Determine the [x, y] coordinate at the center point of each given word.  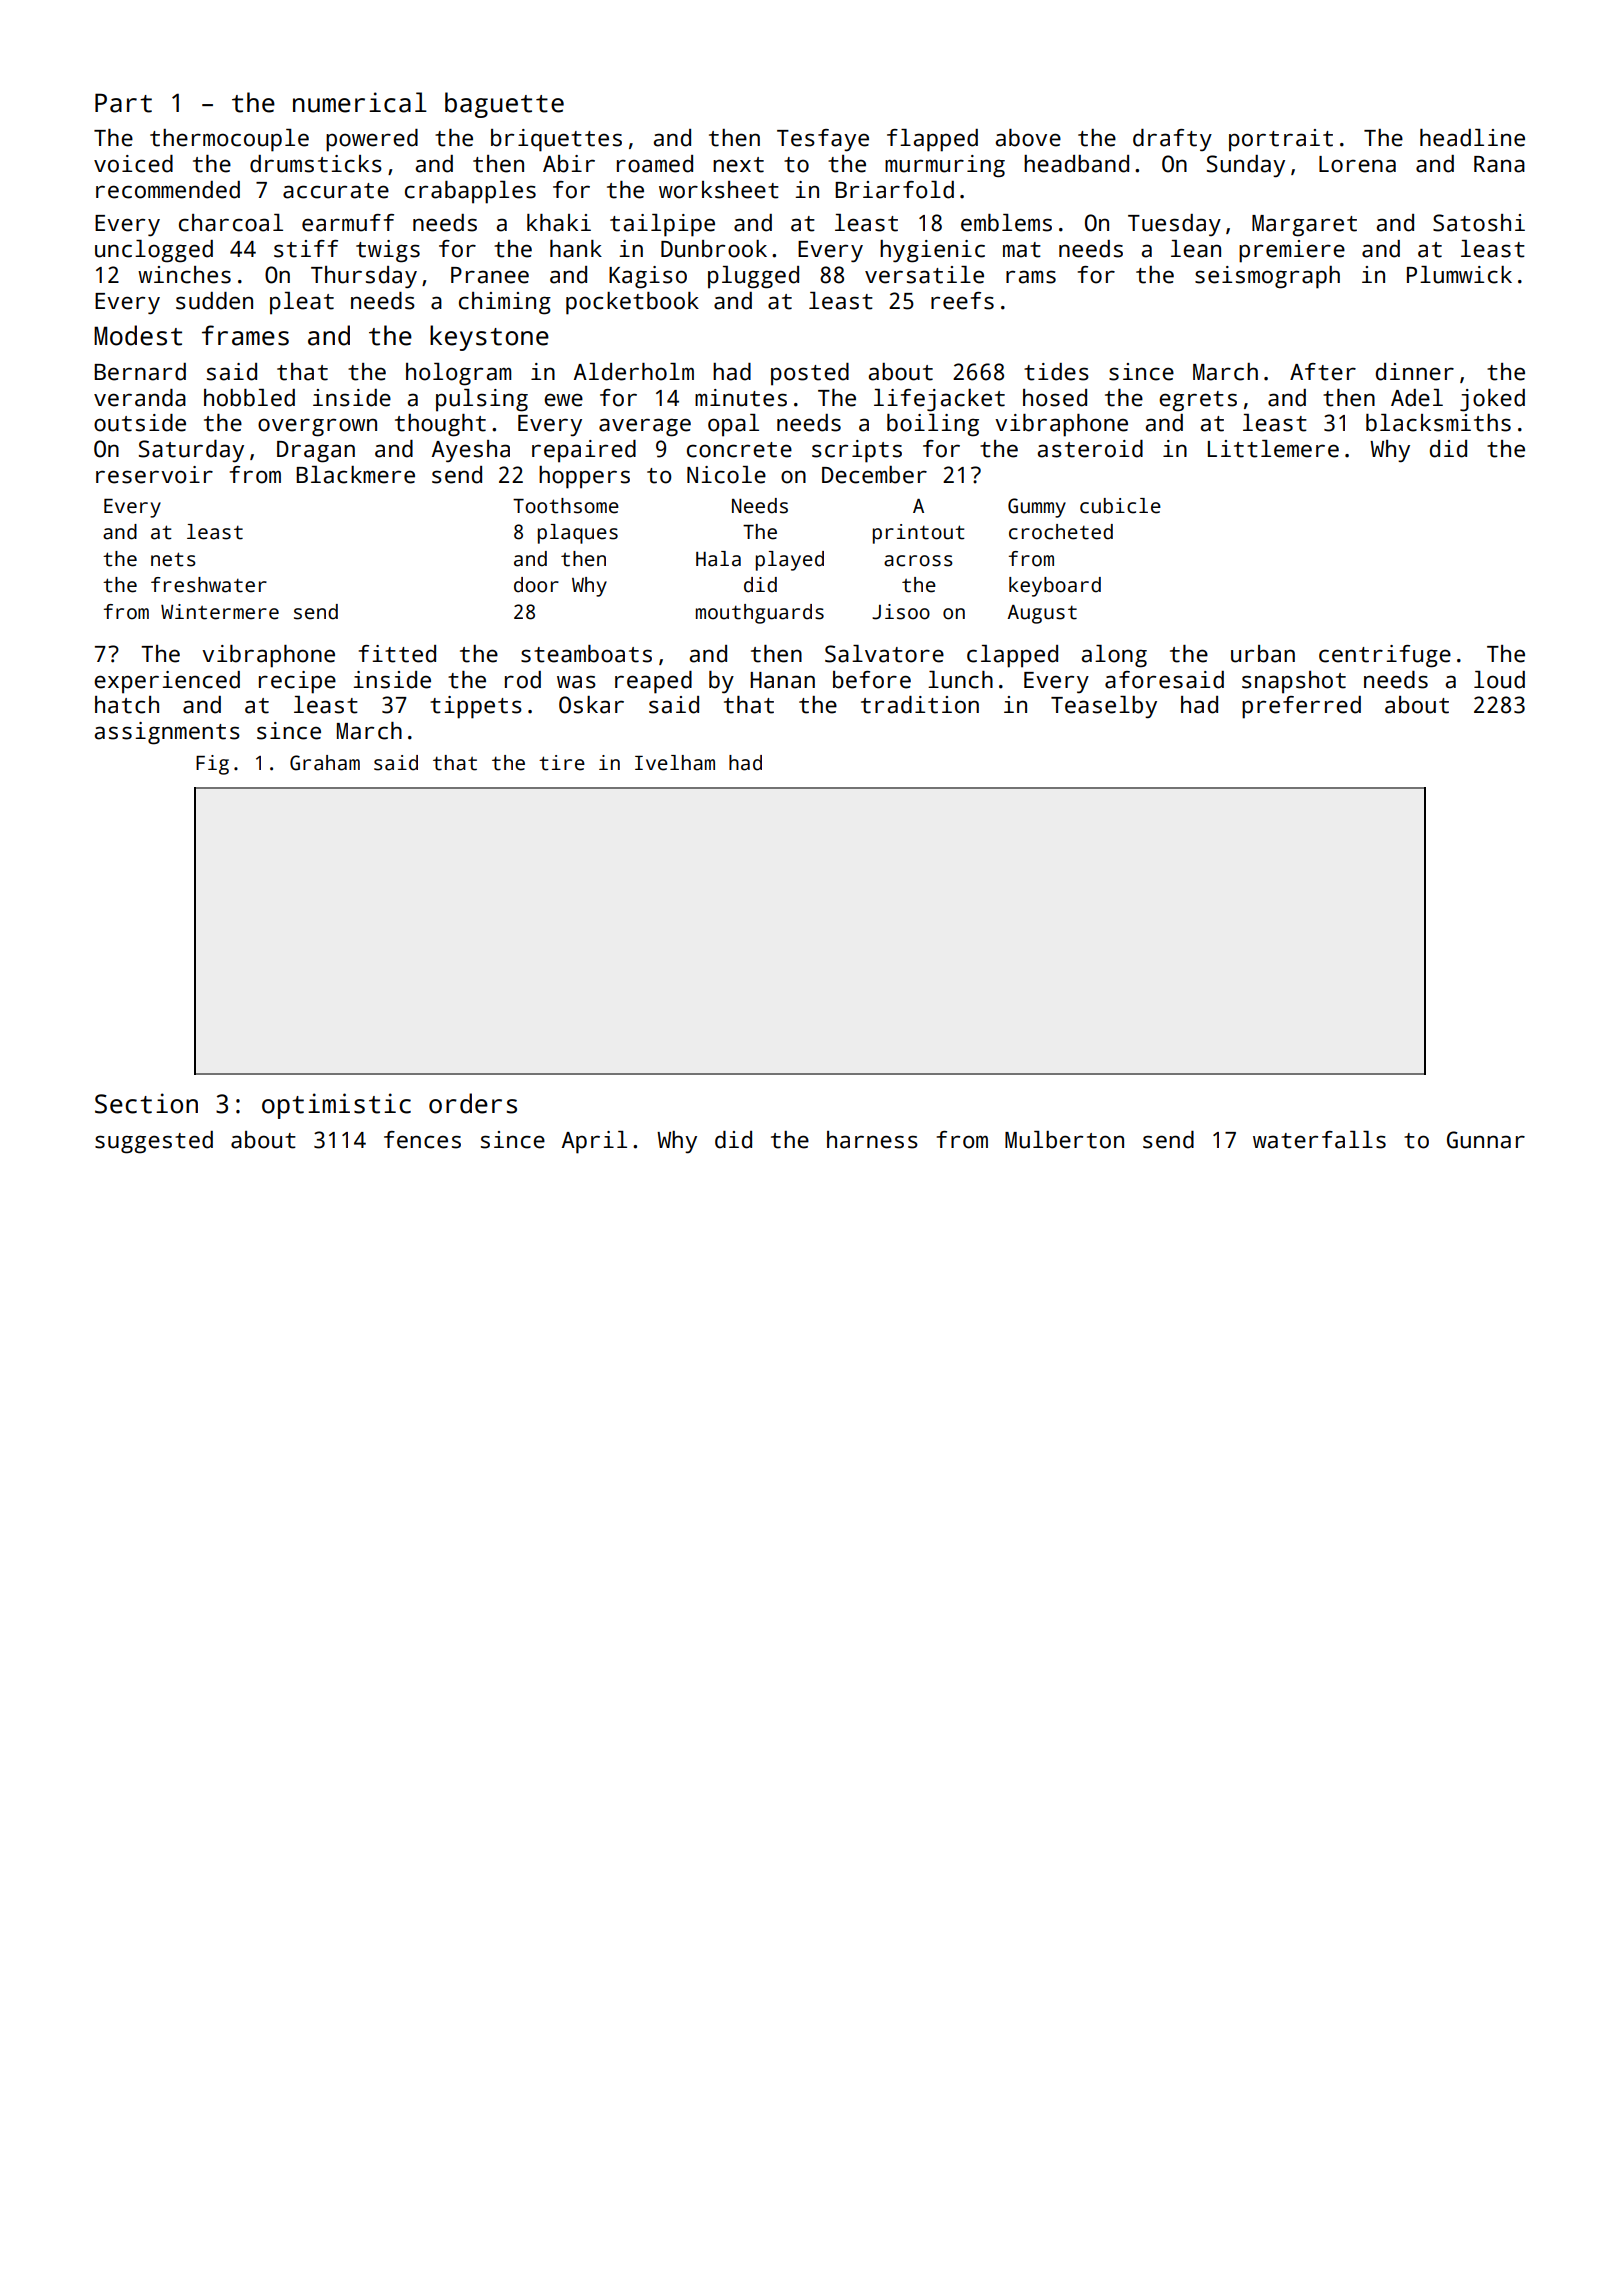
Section [146, 1103]
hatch [127, 705]
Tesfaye [823, 140]
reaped [653, 682]
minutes [741, 398]
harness [872, 1140]
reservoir [154, 475]
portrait [1281, 140]
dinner [1415, 372]
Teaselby [1104, 707]
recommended [168, 190]
